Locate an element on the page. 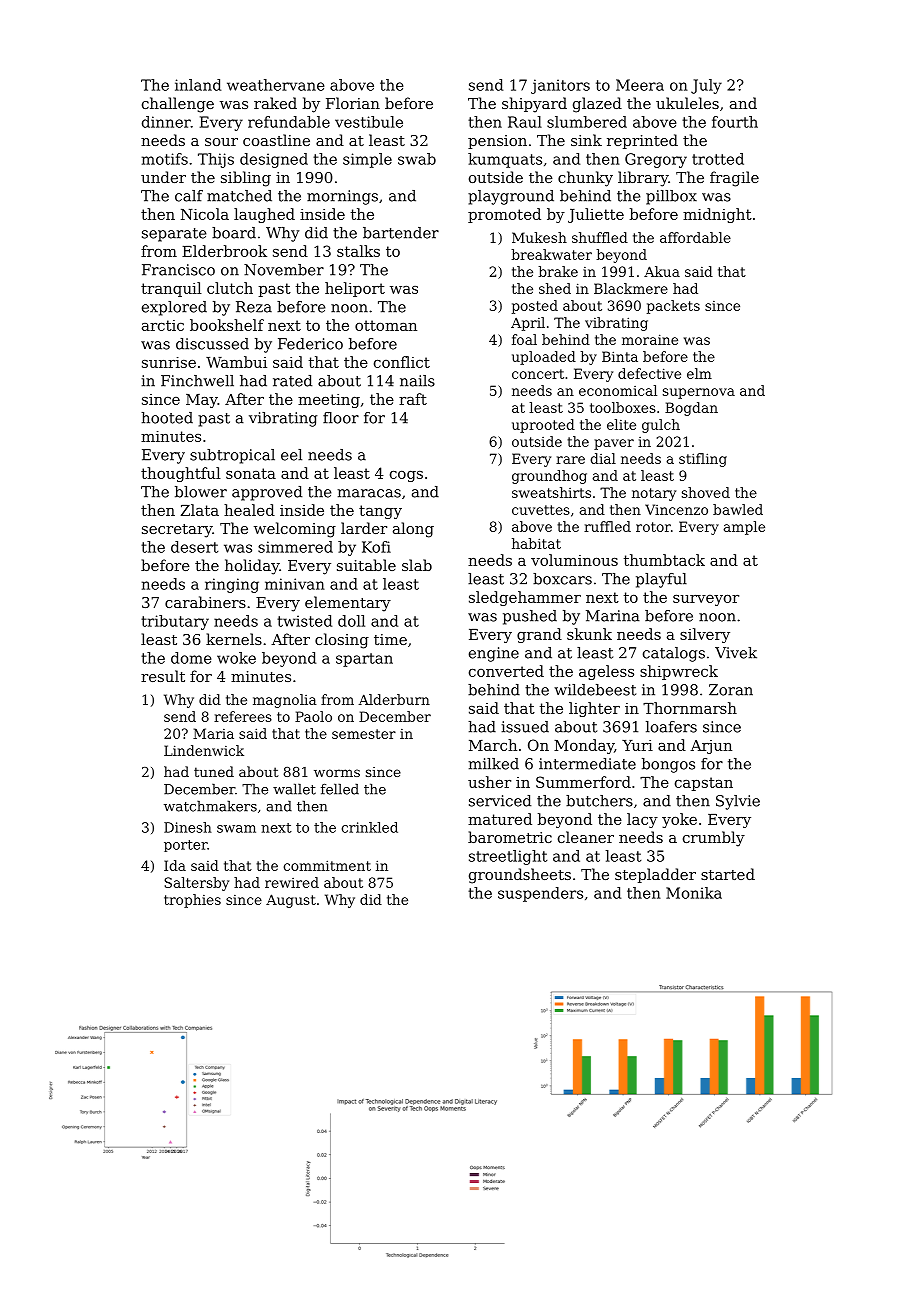  felled is located at coordinates (340, 789).
